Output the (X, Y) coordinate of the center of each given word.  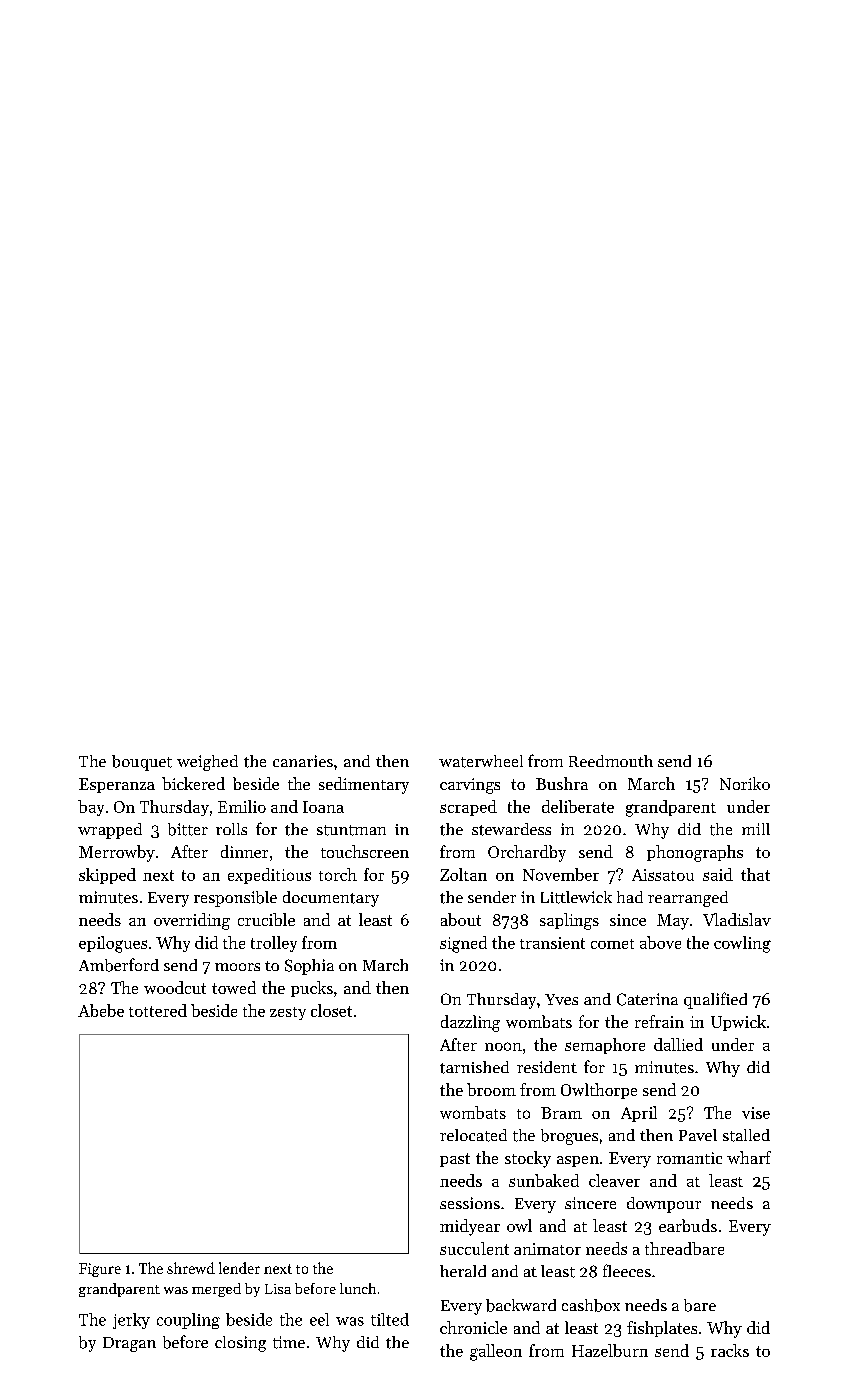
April (639, 1114)
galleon (496, 1352)
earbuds (688, 1225)
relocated (473, 1135)
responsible (235, 899)
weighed (207, 763)
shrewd (191, 1268)
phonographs (695, 853)
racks (730, 1350)
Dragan (129, 1344)
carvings (470, 786)
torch (338, 874)
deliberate (578, 806)
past (455, 1160)
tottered (158, 1010)
